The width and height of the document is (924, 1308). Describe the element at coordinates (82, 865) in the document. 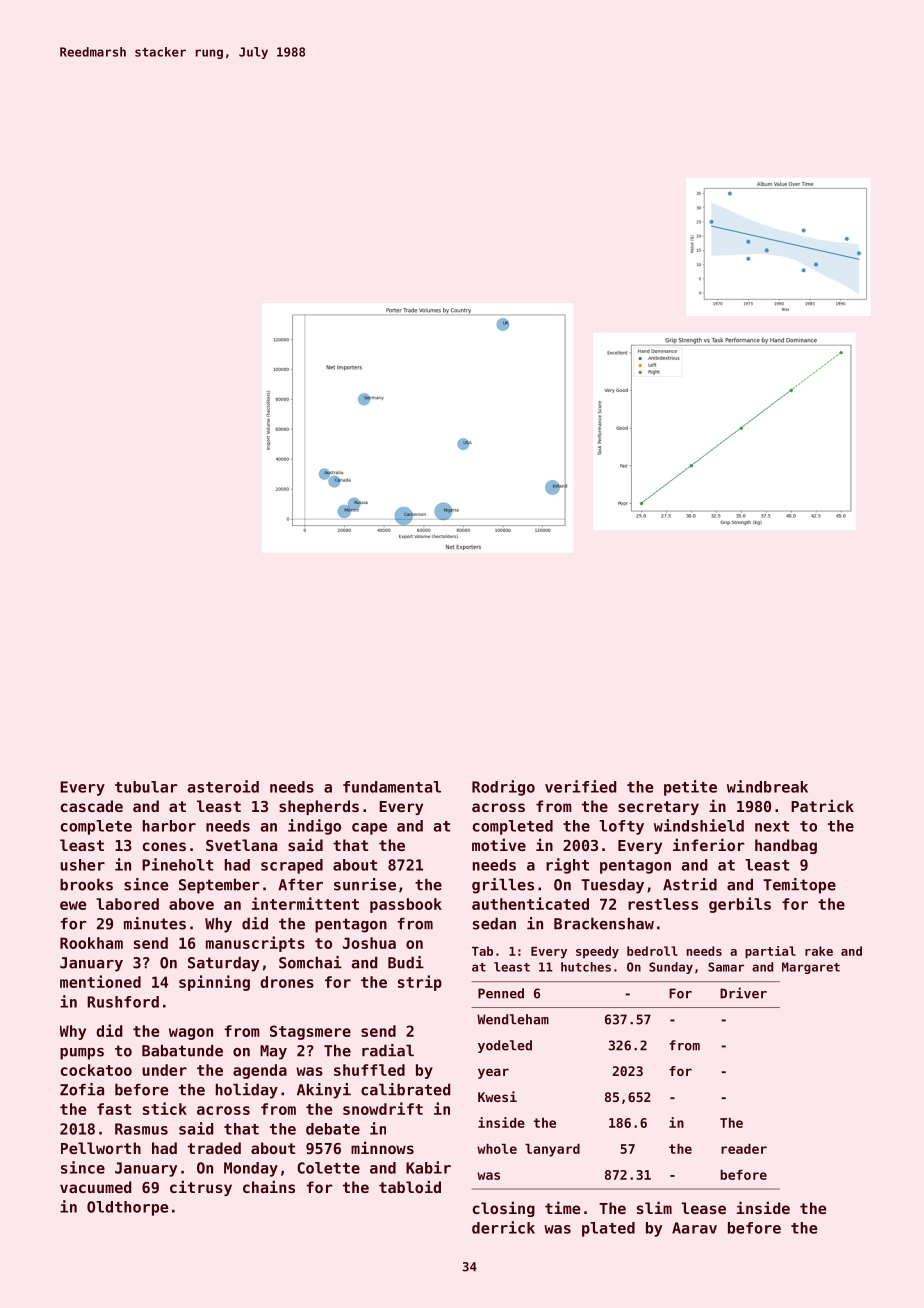

I see `usher` at that location.
